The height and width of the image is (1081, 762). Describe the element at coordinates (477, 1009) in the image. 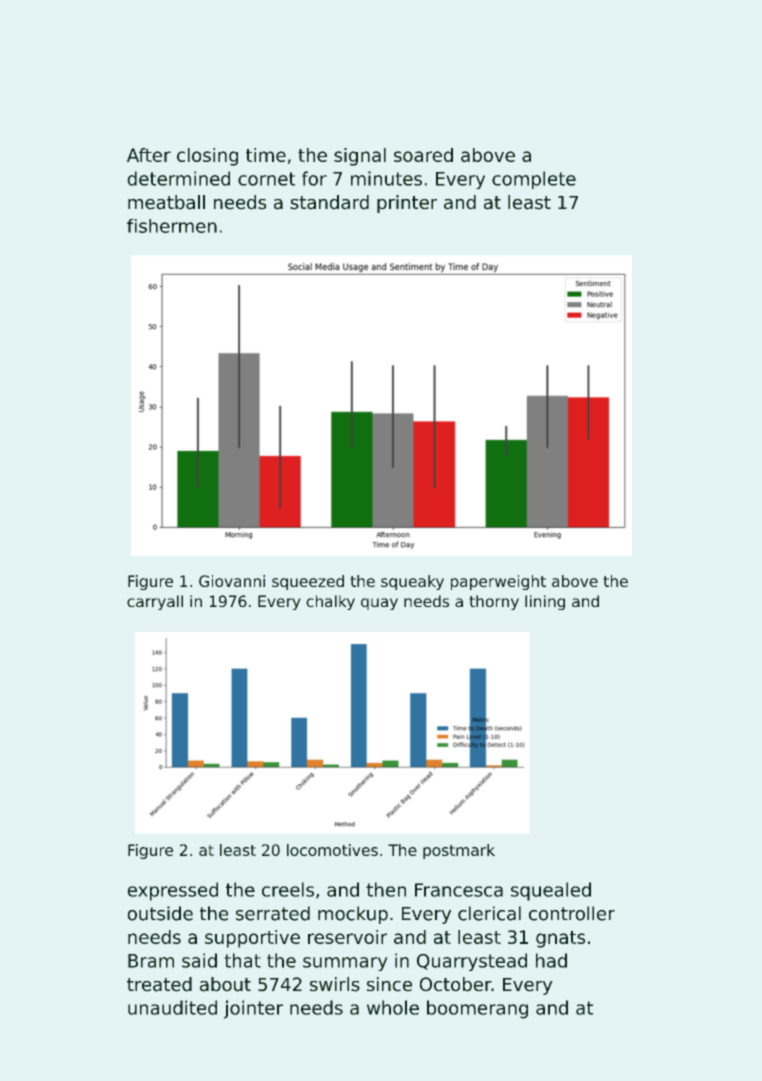

I see `boomerang` at that location.
